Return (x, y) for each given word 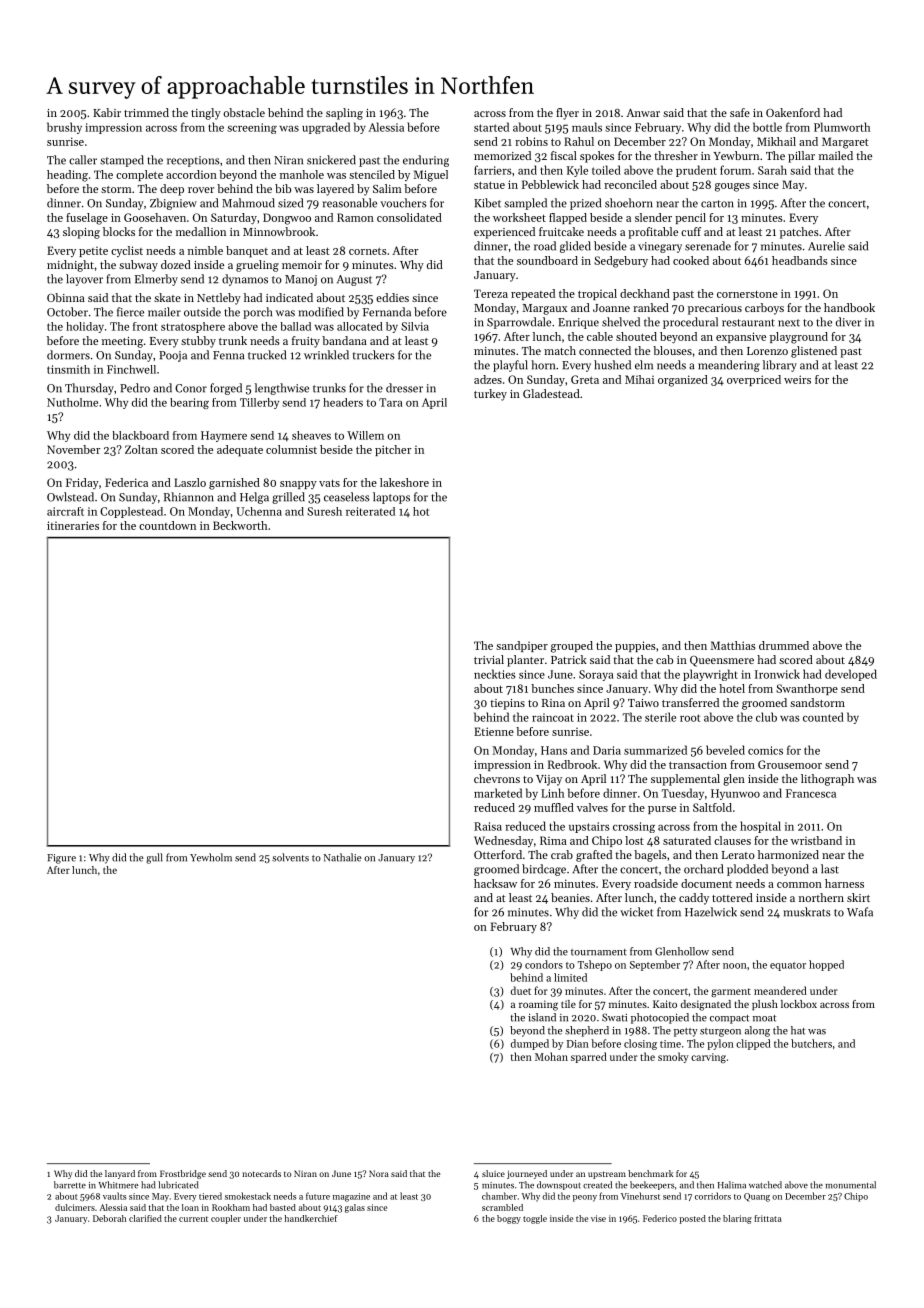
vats (329, 483)
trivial (489, 659)
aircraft (65, 511)
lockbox (799, 1004)
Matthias (733, 645)
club (766, 717)
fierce (130, 312)
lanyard (120, 1174)
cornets (368, 251)
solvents (290, 857)
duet (521, 990)
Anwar (643, 113)
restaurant (748, 323)
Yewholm (211, 857)
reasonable (350, 203)
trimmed (146, 112)
